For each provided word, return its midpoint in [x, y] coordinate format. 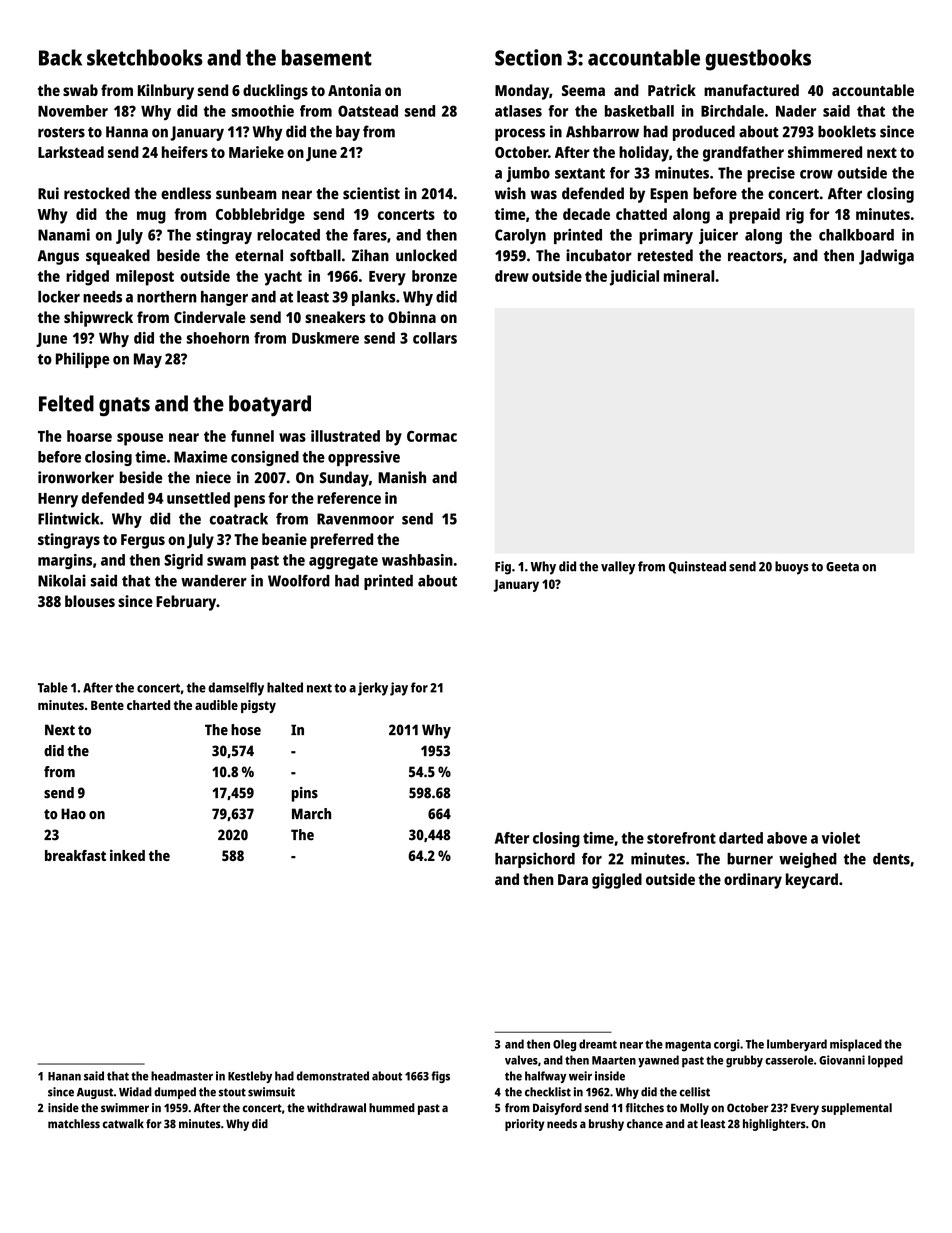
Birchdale [732, 111]
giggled [617, 881]
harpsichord [535, 860]
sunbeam [246, 193]
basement [327, 57]
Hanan [64, 1076]
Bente [107, 705]
